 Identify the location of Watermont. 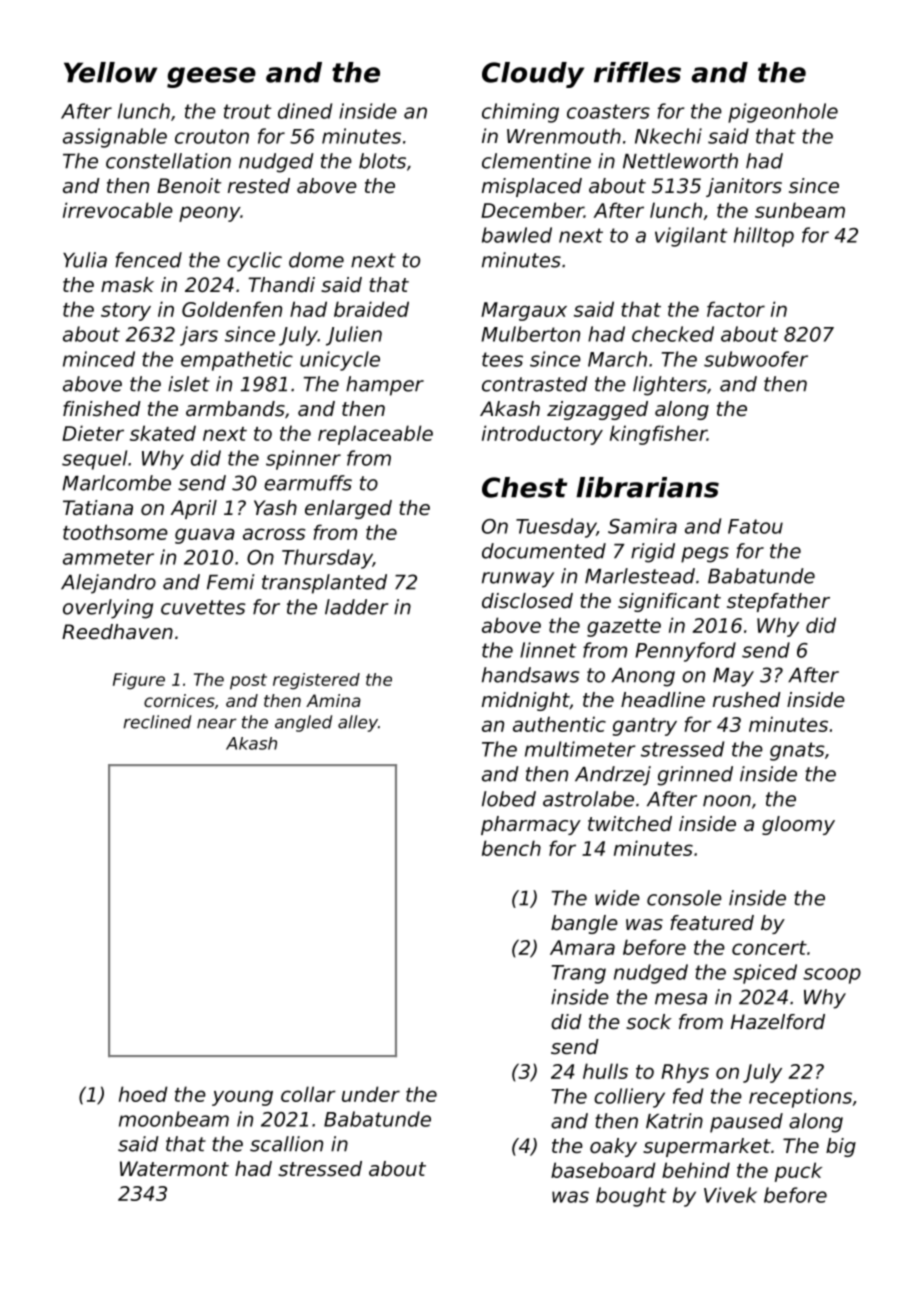
(174, 1169).
